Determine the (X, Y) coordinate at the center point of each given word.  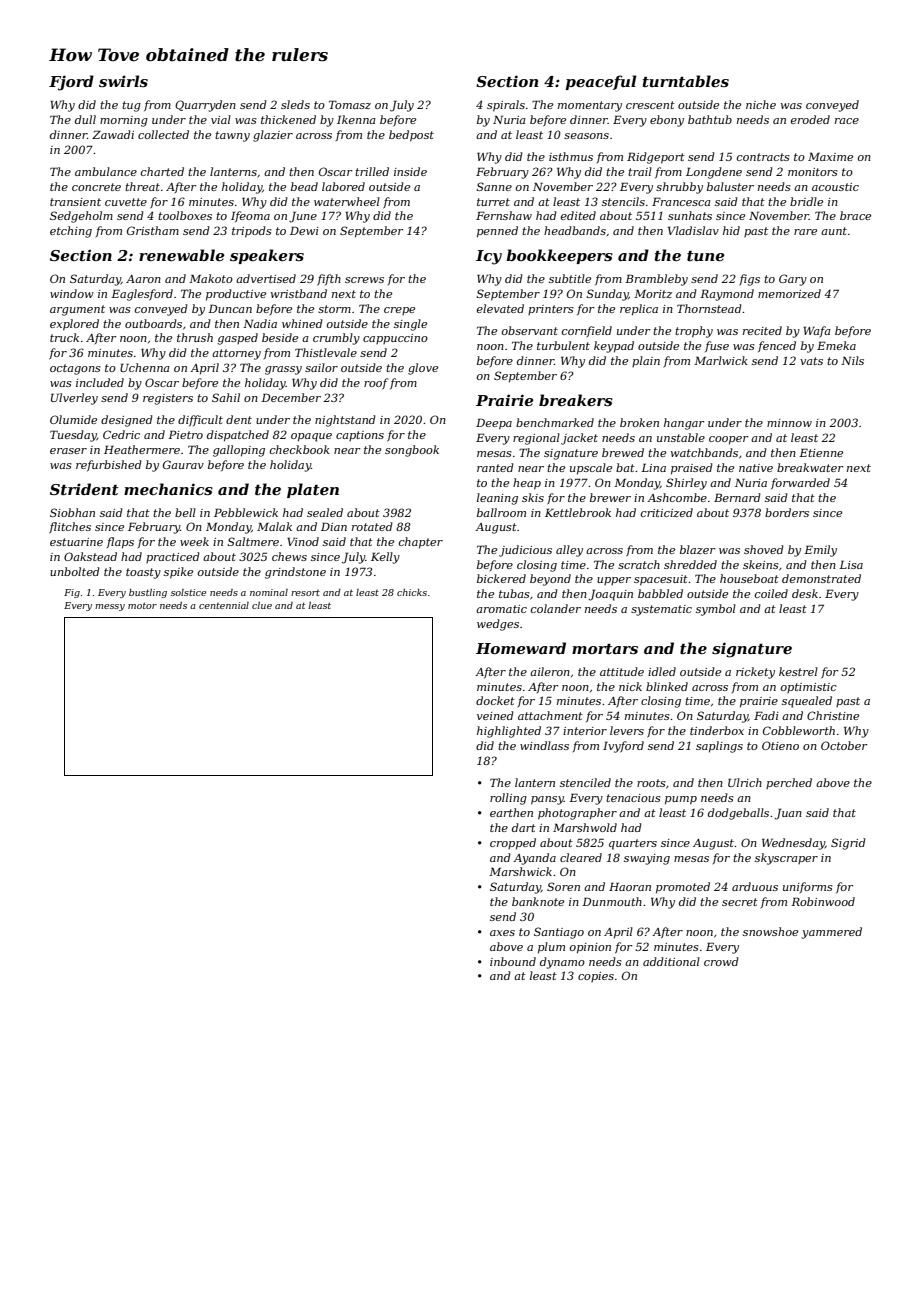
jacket (579, 439)
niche (761, 104)
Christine (833, 715)
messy (110, 607)
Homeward (521, 648)
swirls (123, 81)
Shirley (686, 484)
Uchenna (145, 367)
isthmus (571, 156)
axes (502, 933)
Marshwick (520, 871)
